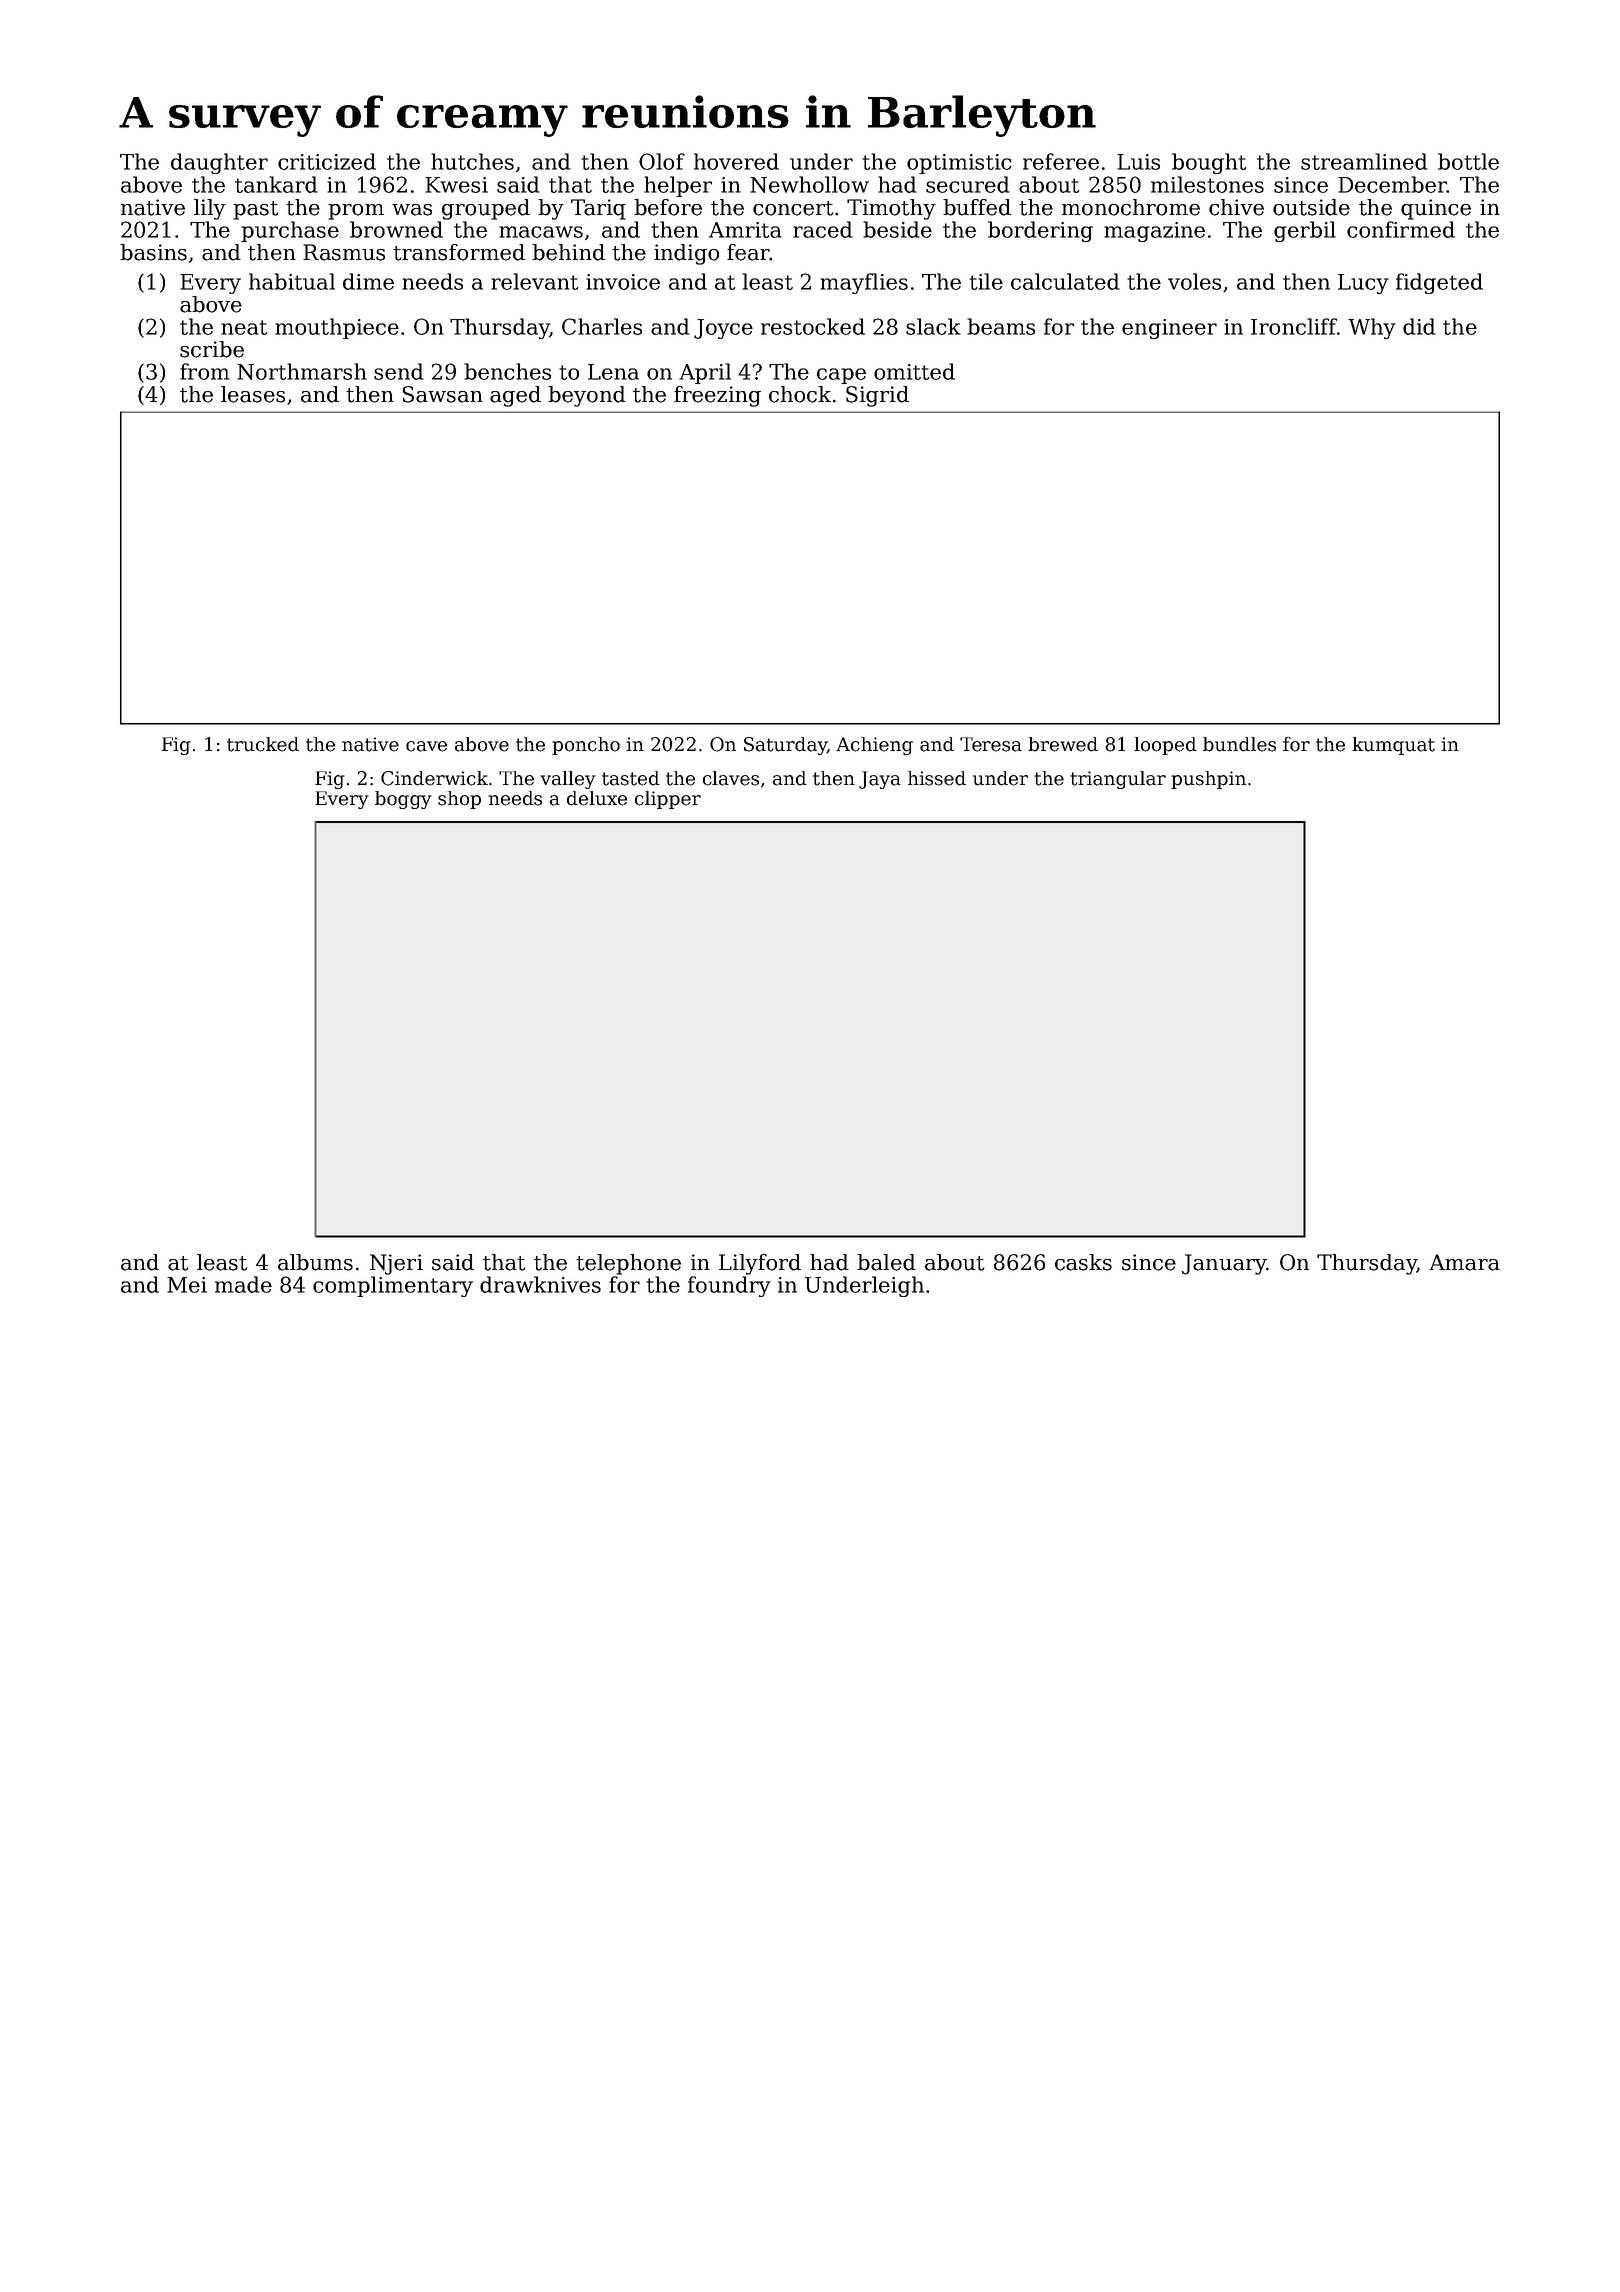 The width and height of the image is (1620, 2292). I want to click on gerbil, so click(1305, 231).
